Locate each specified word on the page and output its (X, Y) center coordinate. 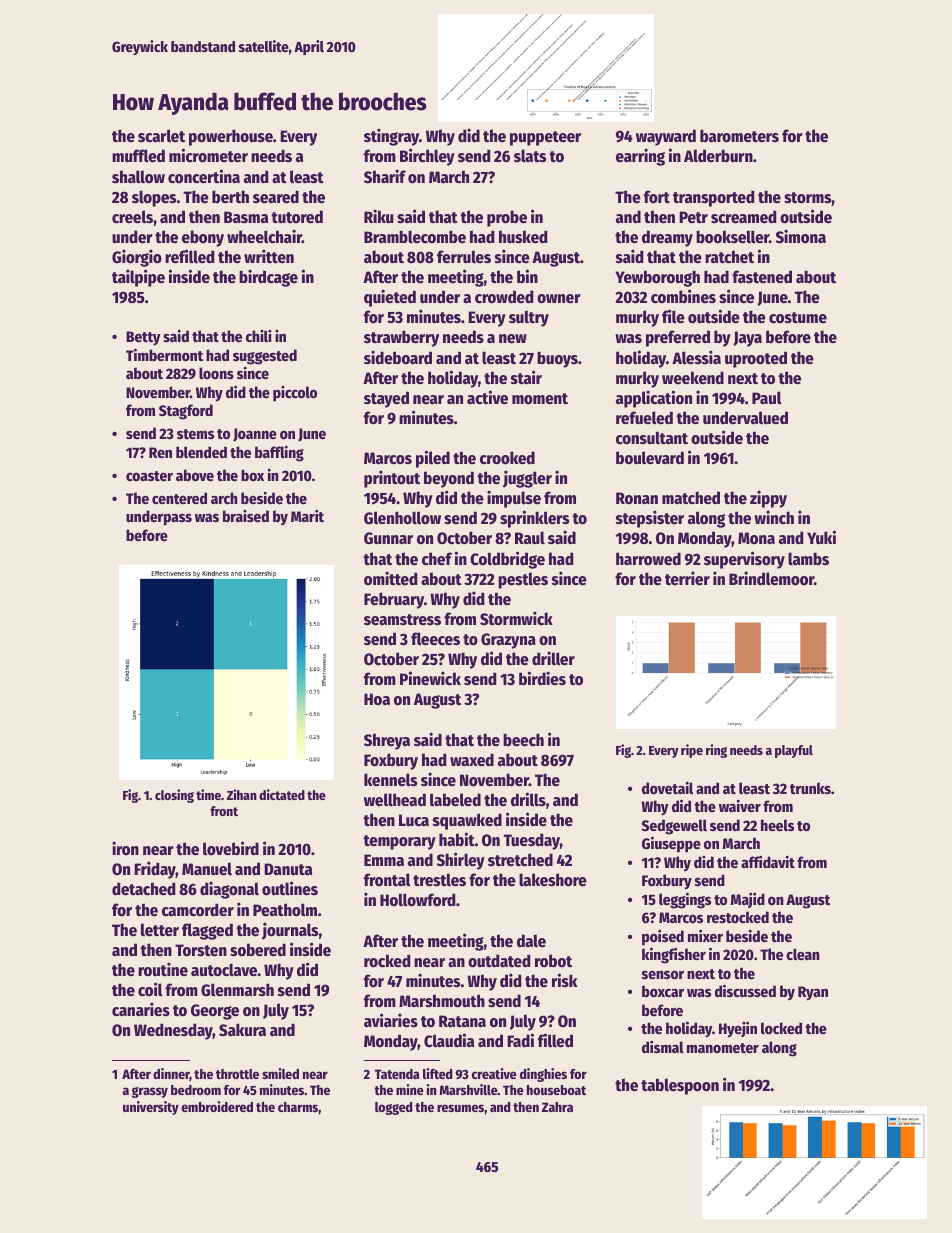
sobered (258, 950)
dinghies (543, 1075)
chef (437, 559)
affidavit (768, 862)
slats (530, 156)
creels (132, 217)
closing (174, 796)
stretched (520, 860)
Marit (307, 516)
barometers (739, 136)
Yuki (821, 537)
